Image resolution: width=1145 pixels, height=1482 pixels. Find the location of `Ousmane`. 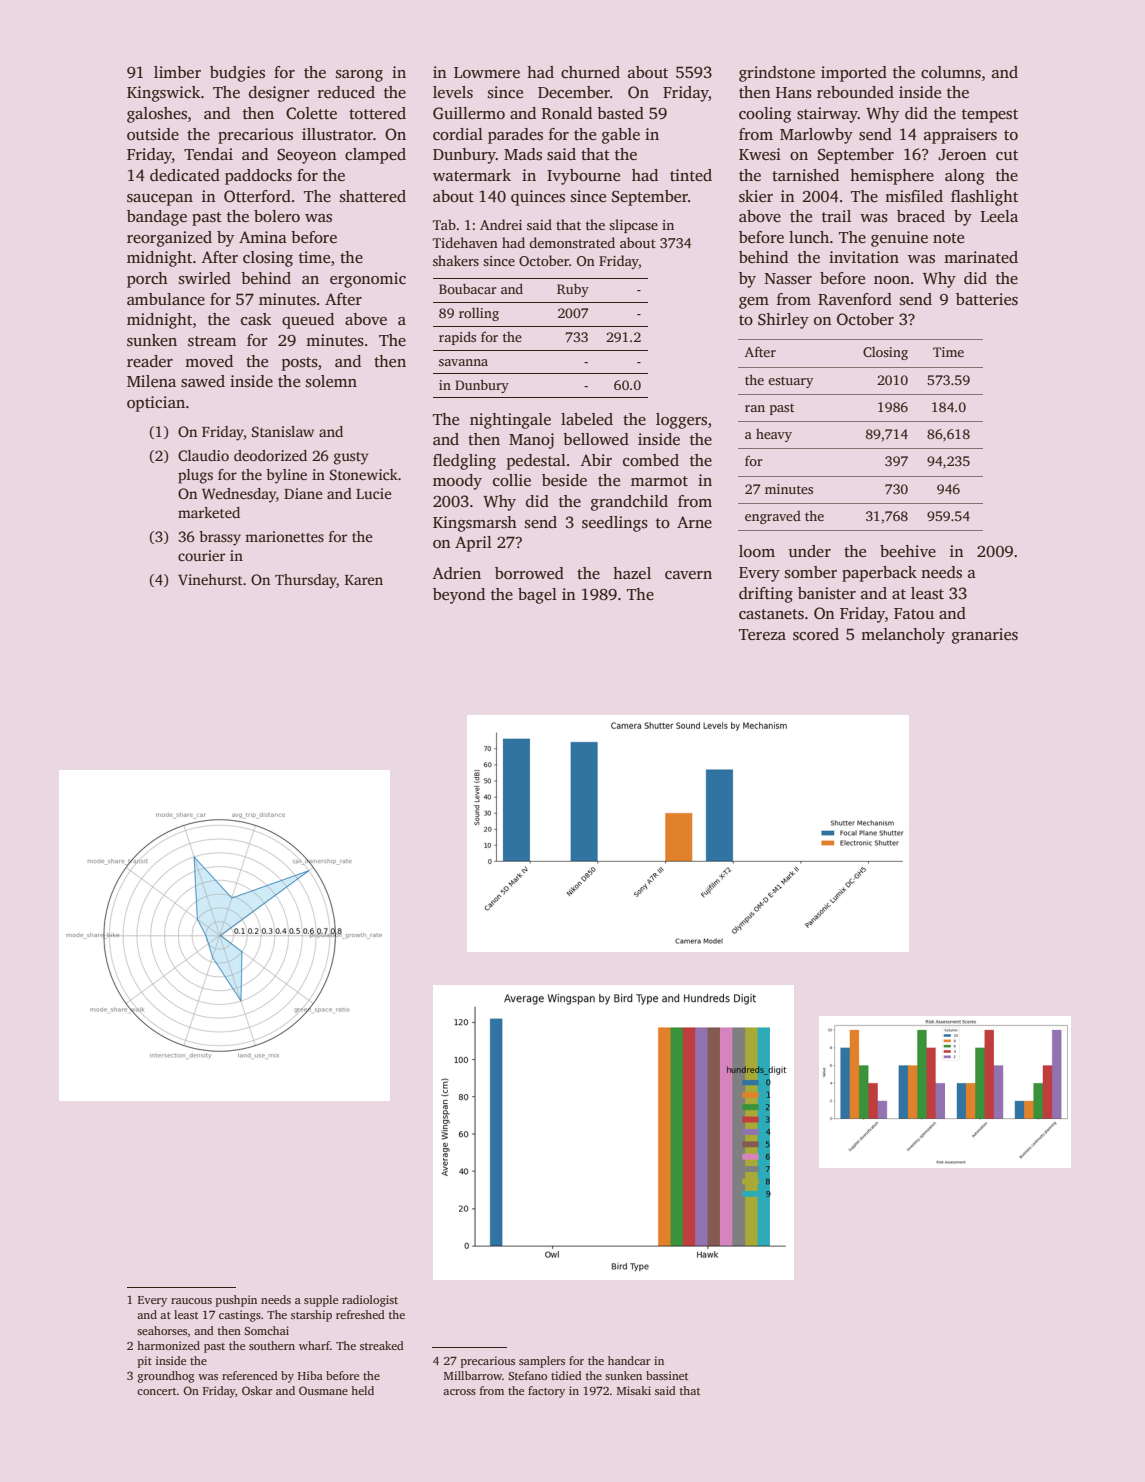

Ousmane is located at coordinates (323, 1390).
